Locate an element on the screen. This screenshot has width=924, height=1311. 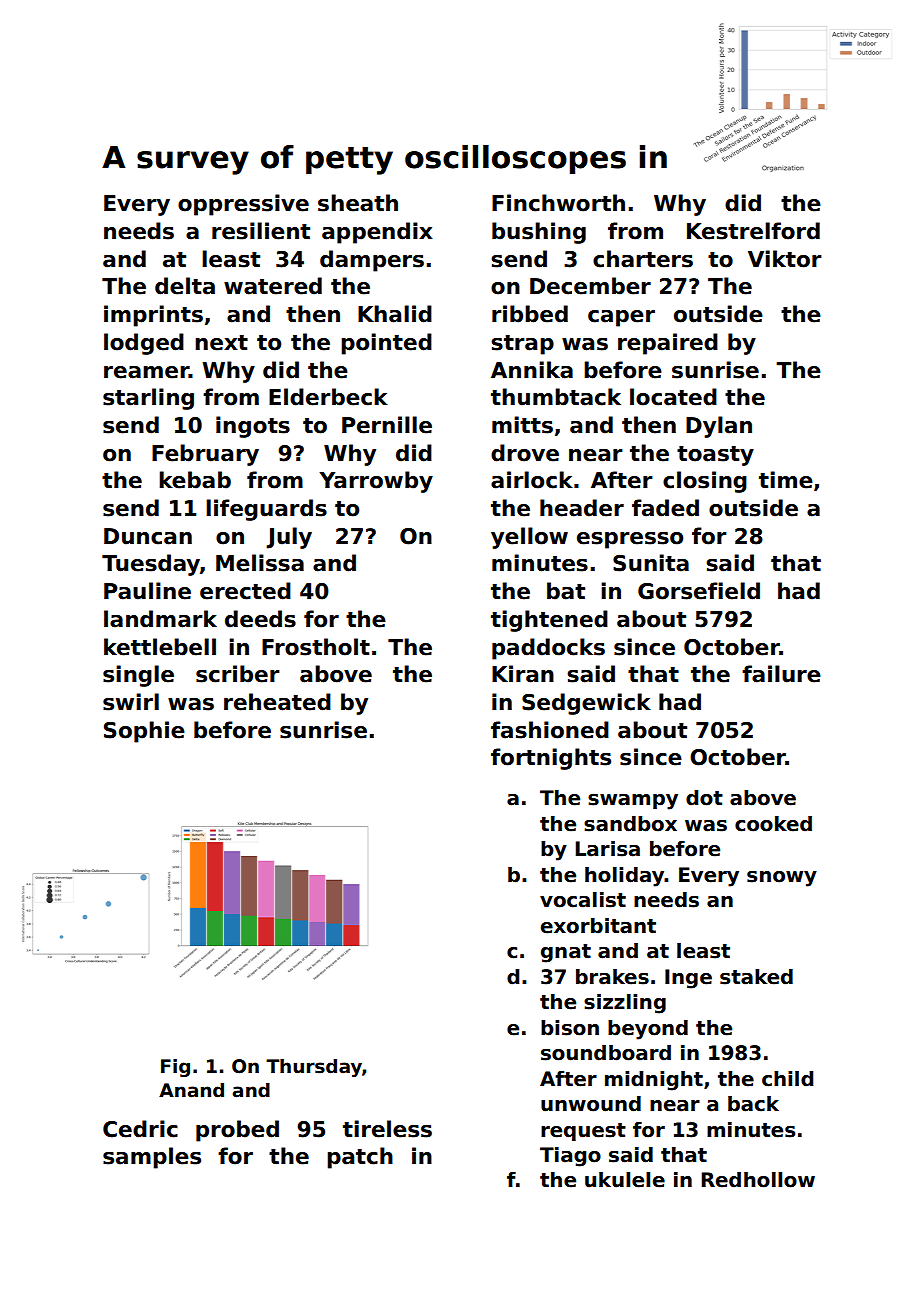
imprints is located at coordinates (153, 316).
